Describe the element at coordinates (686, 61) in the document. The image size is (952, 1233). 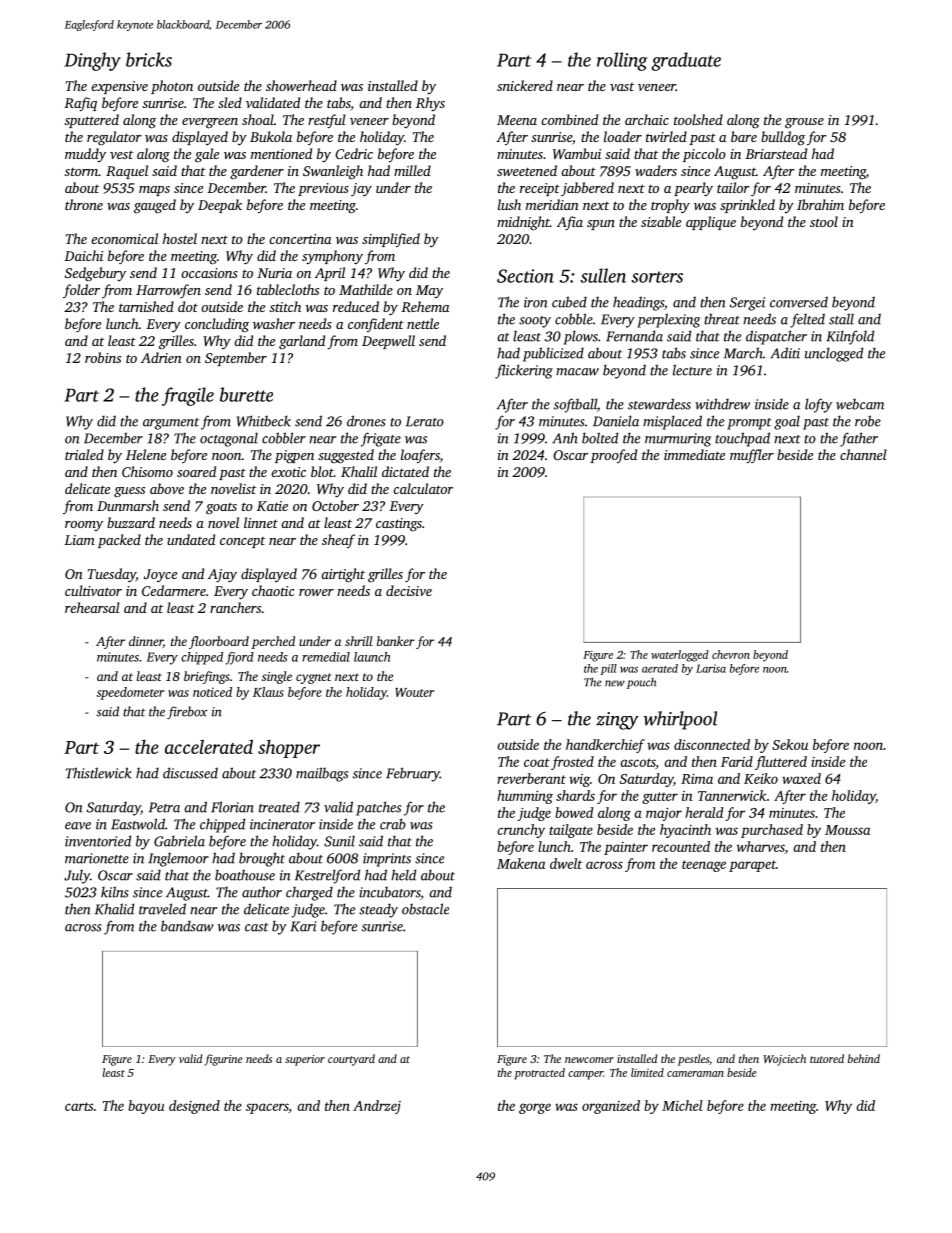
I see `graduate` at that location.
